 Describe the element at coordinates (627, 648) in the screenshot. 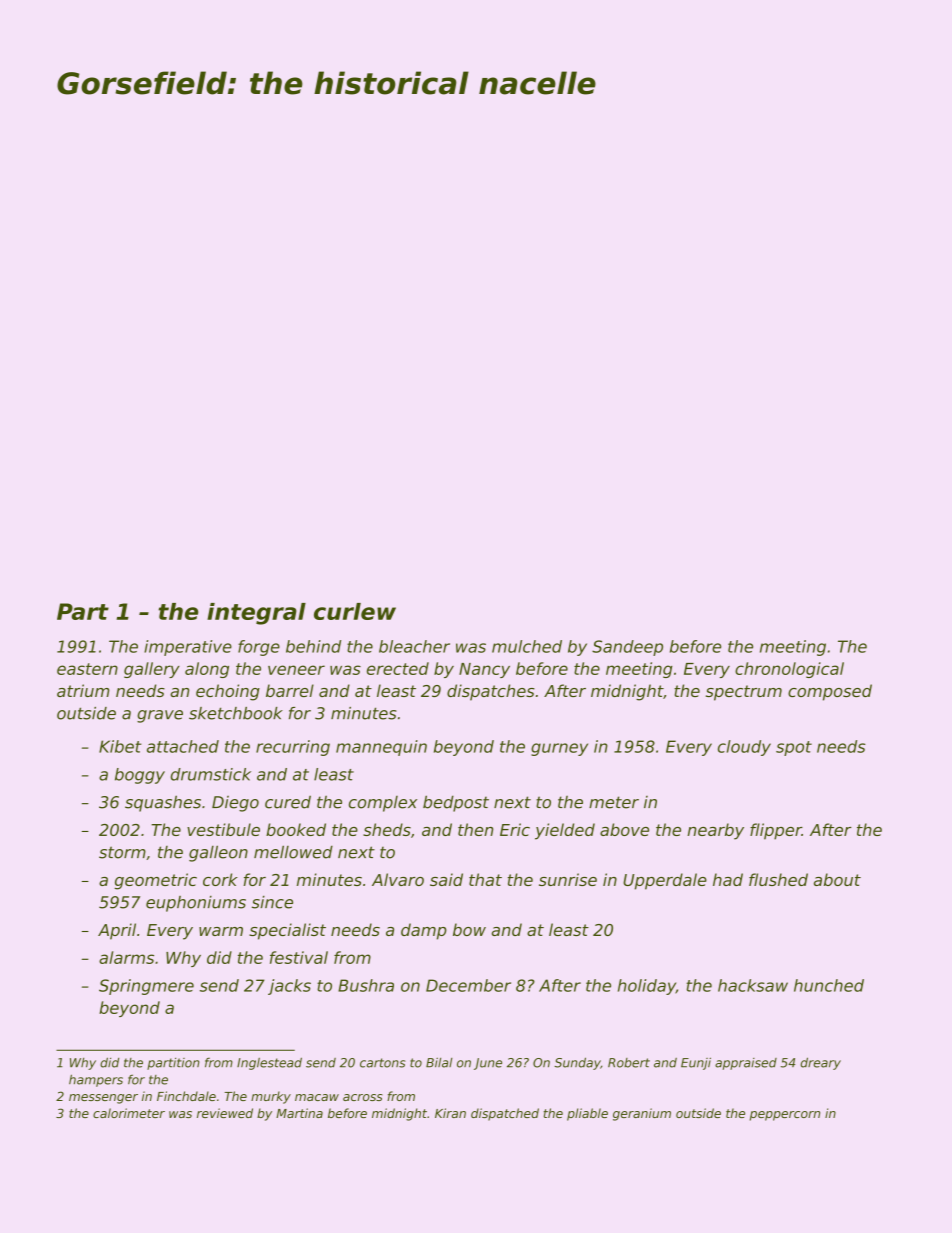

I see `Sandeep` at that location.
